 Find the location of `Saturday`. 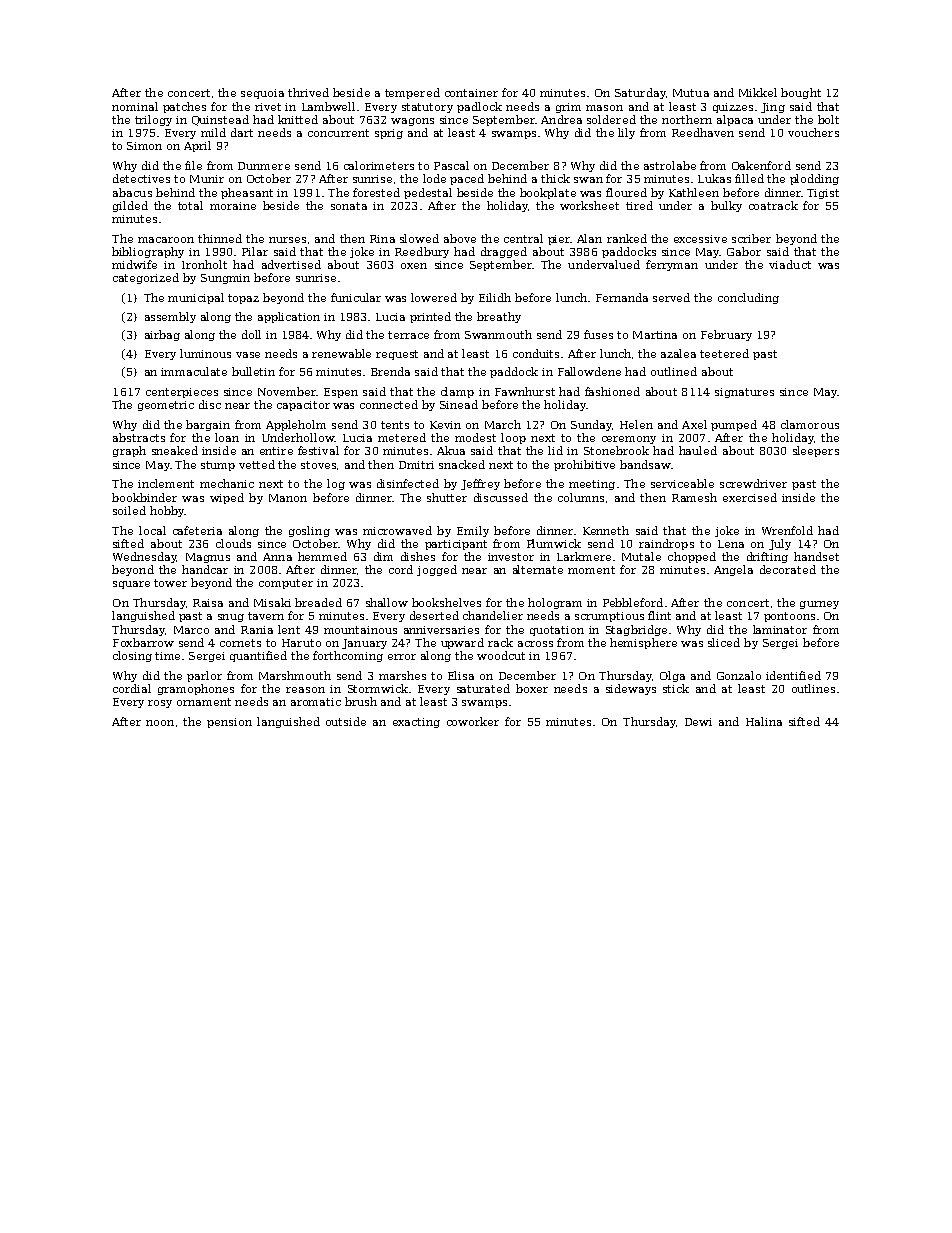

Saturday is located at coordinates (640, 93).
